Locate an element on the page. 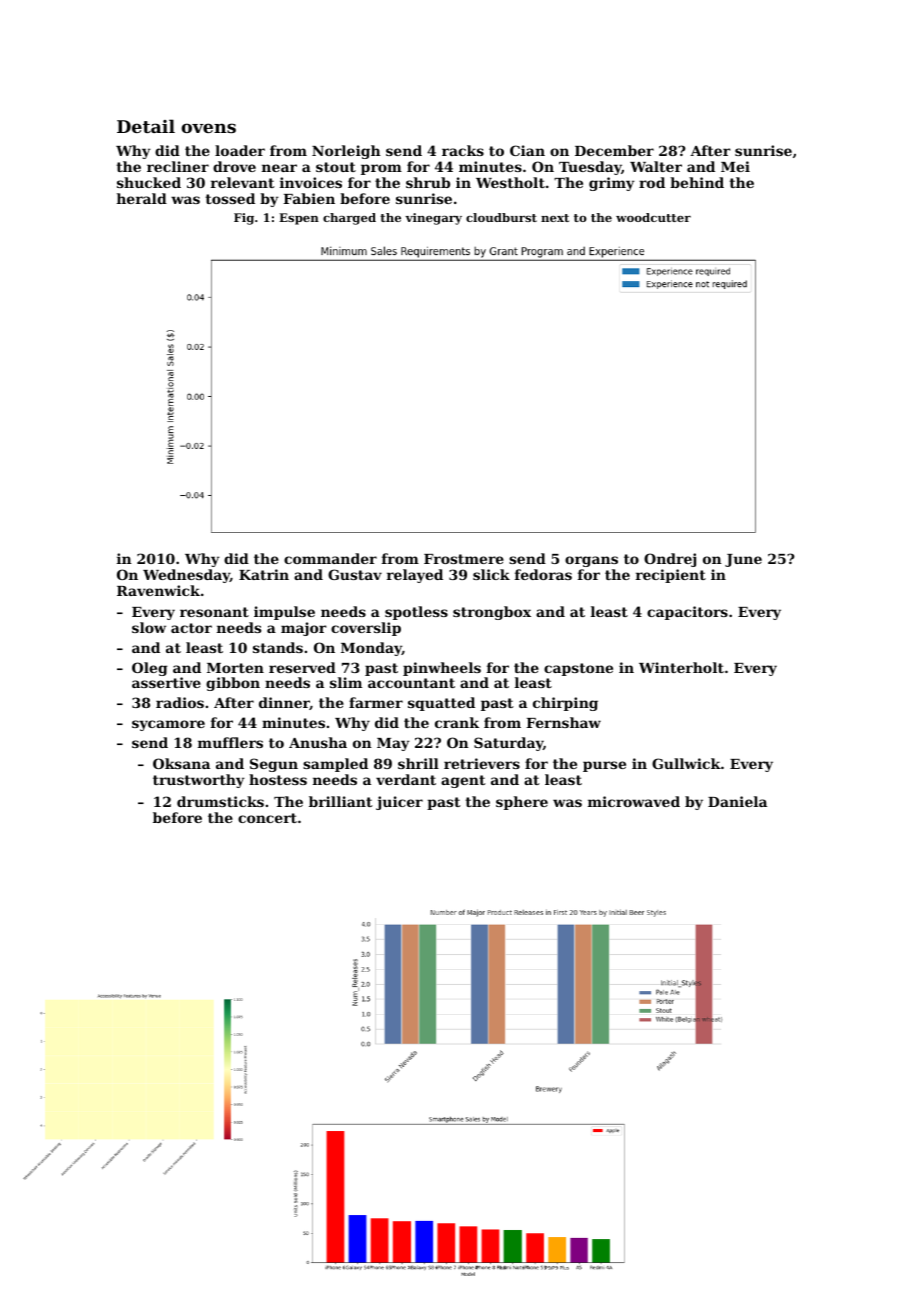 Image resolution: width=924 pixels, height=1308 pixels. herald is located at coordinates (142, 198).
